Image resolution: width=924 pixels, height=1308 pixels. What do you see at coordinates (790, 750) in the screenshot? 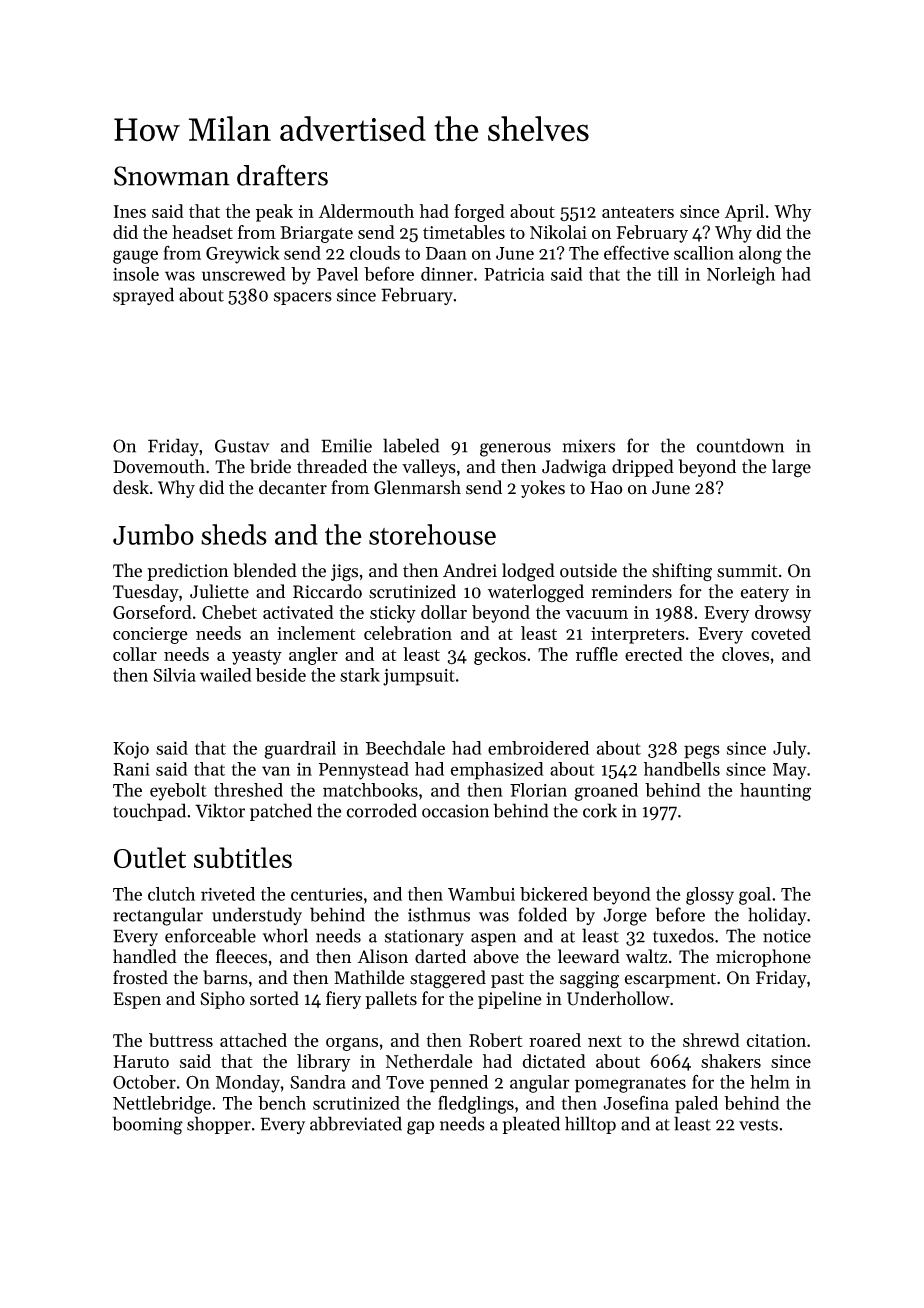
I see `July` at bounding box center [790, 750].
